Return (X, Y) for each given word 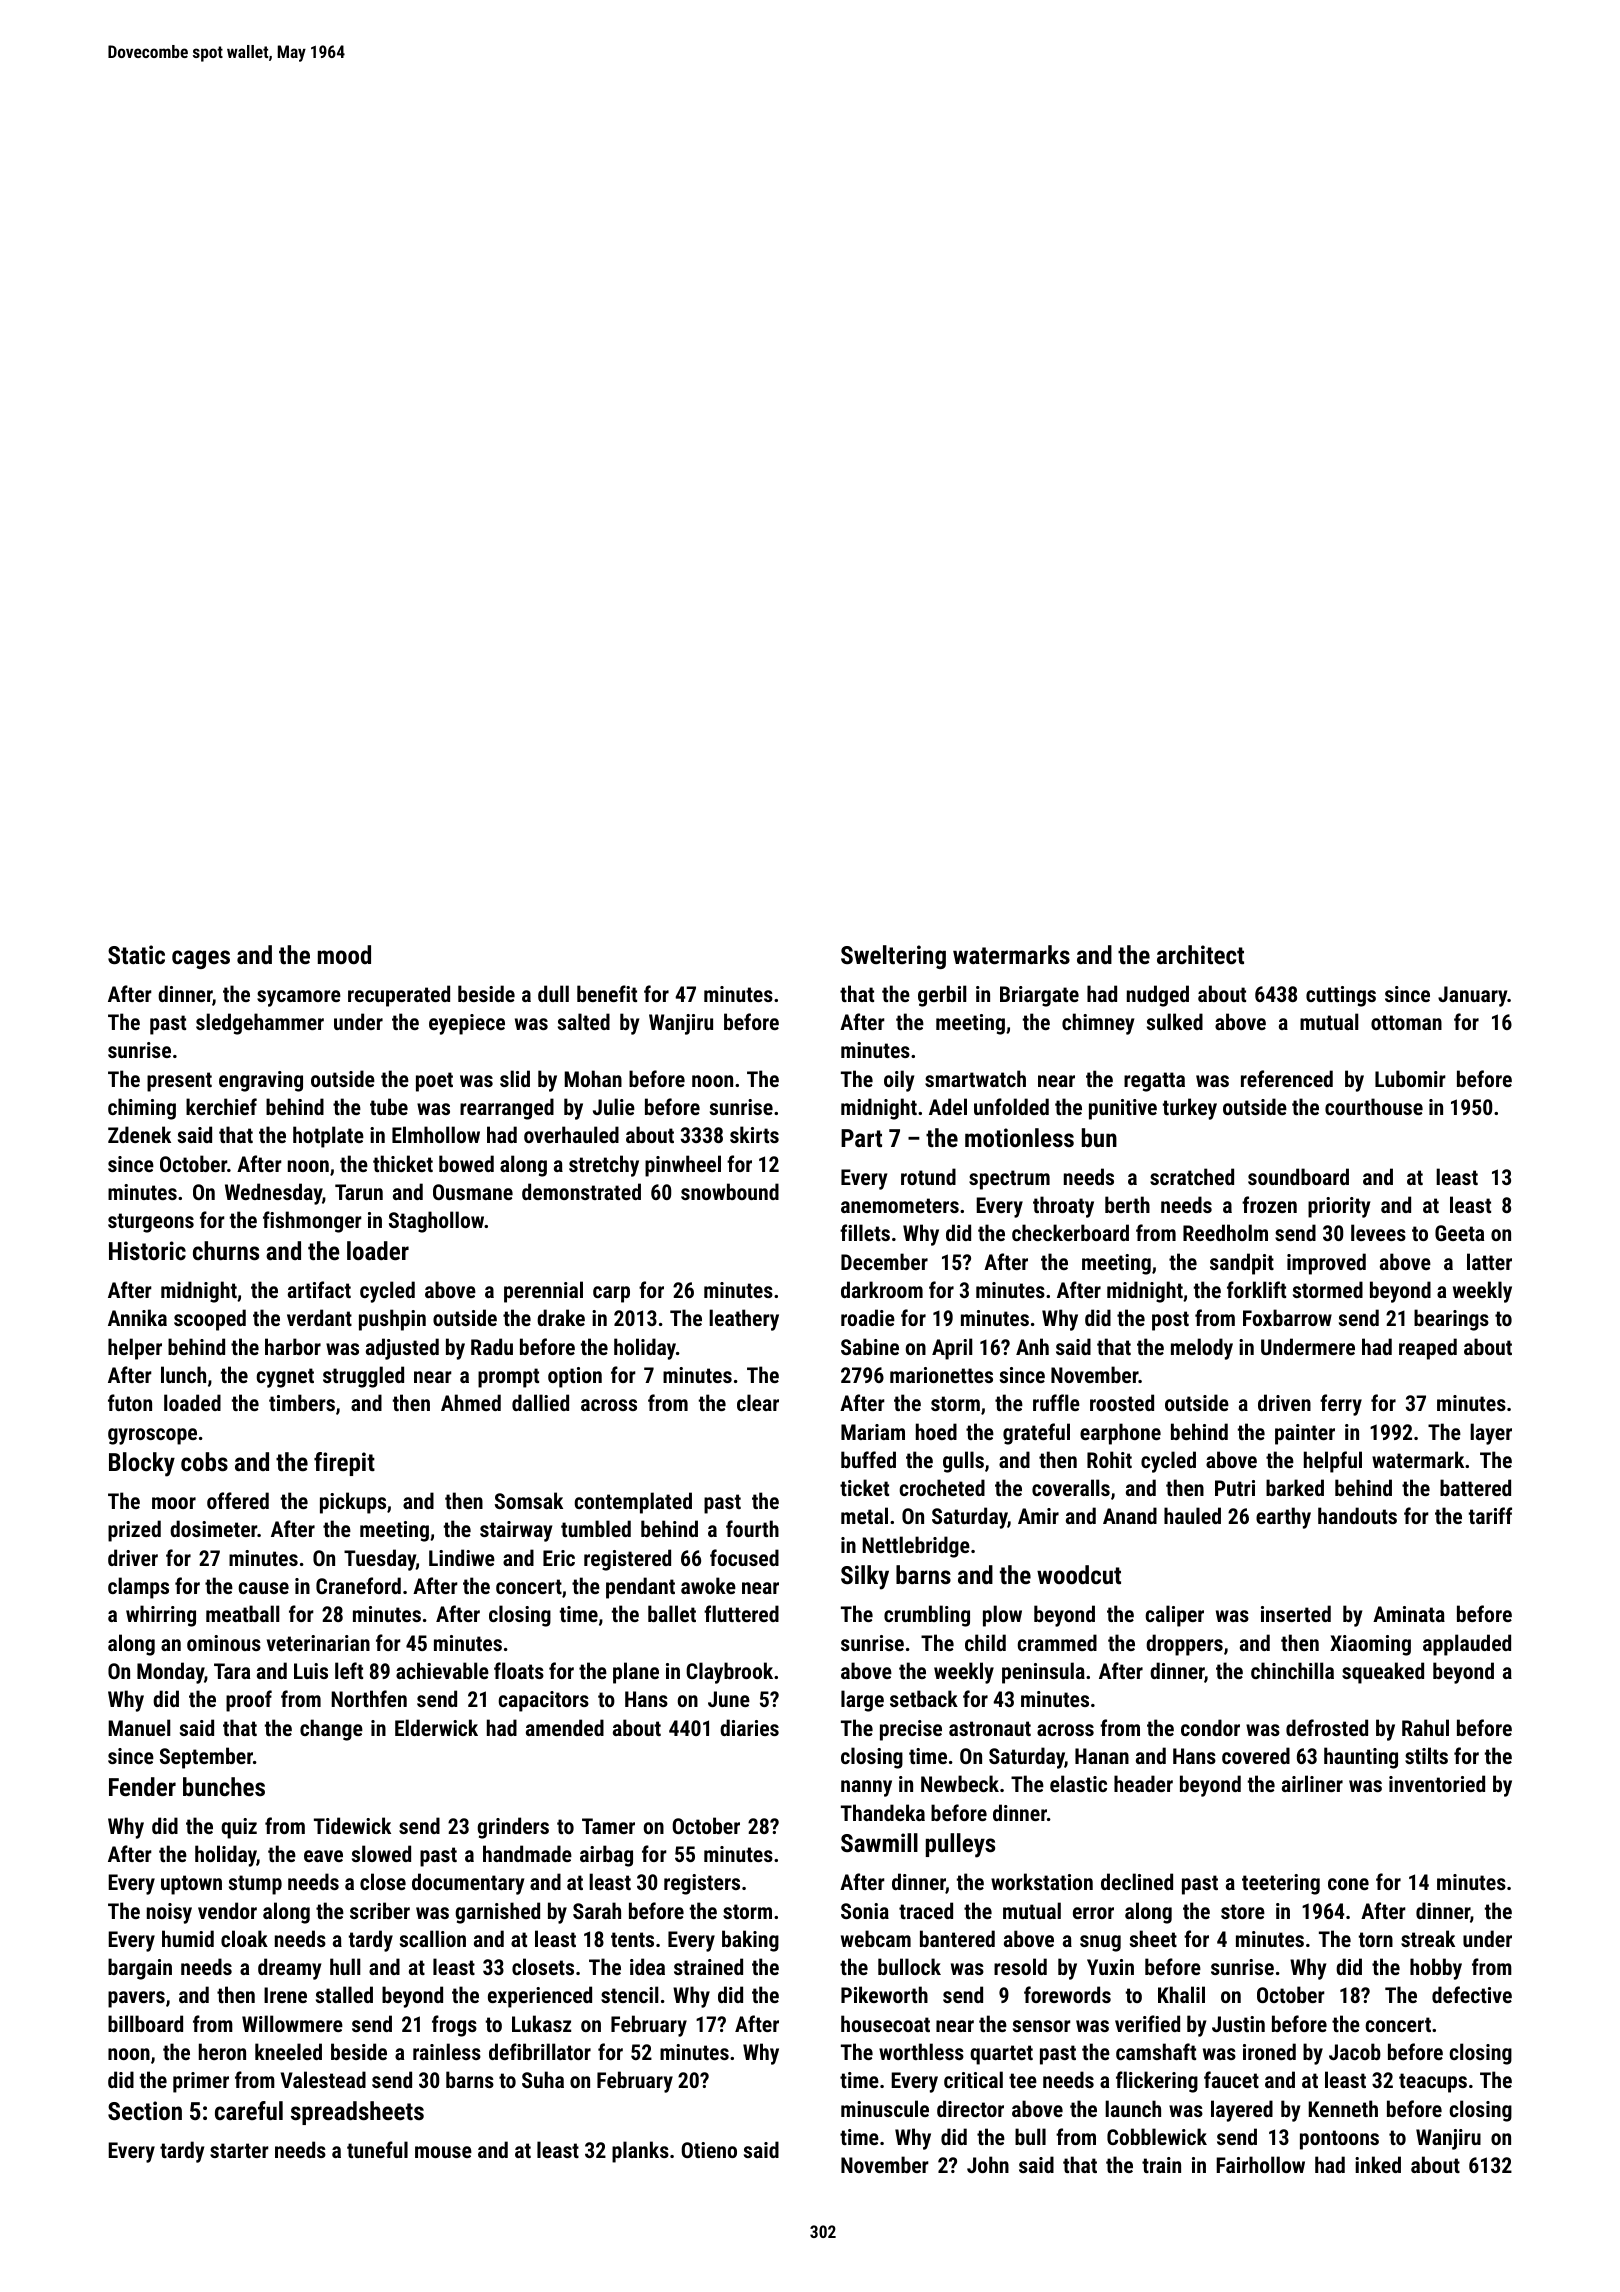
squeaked (1383, 1673)
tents (632, 1939)
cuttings (1341, 996)
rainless (447, 2051)
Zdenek (139, 1134)
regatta (1154, 1082)
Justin (1238, 2024)
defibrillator (540, 2051)
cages (201, 959)
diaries (749, 1727)
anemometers (900, 1205)
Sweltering (893, 957)
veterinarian (318, 1643)
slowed (381, 1853)
